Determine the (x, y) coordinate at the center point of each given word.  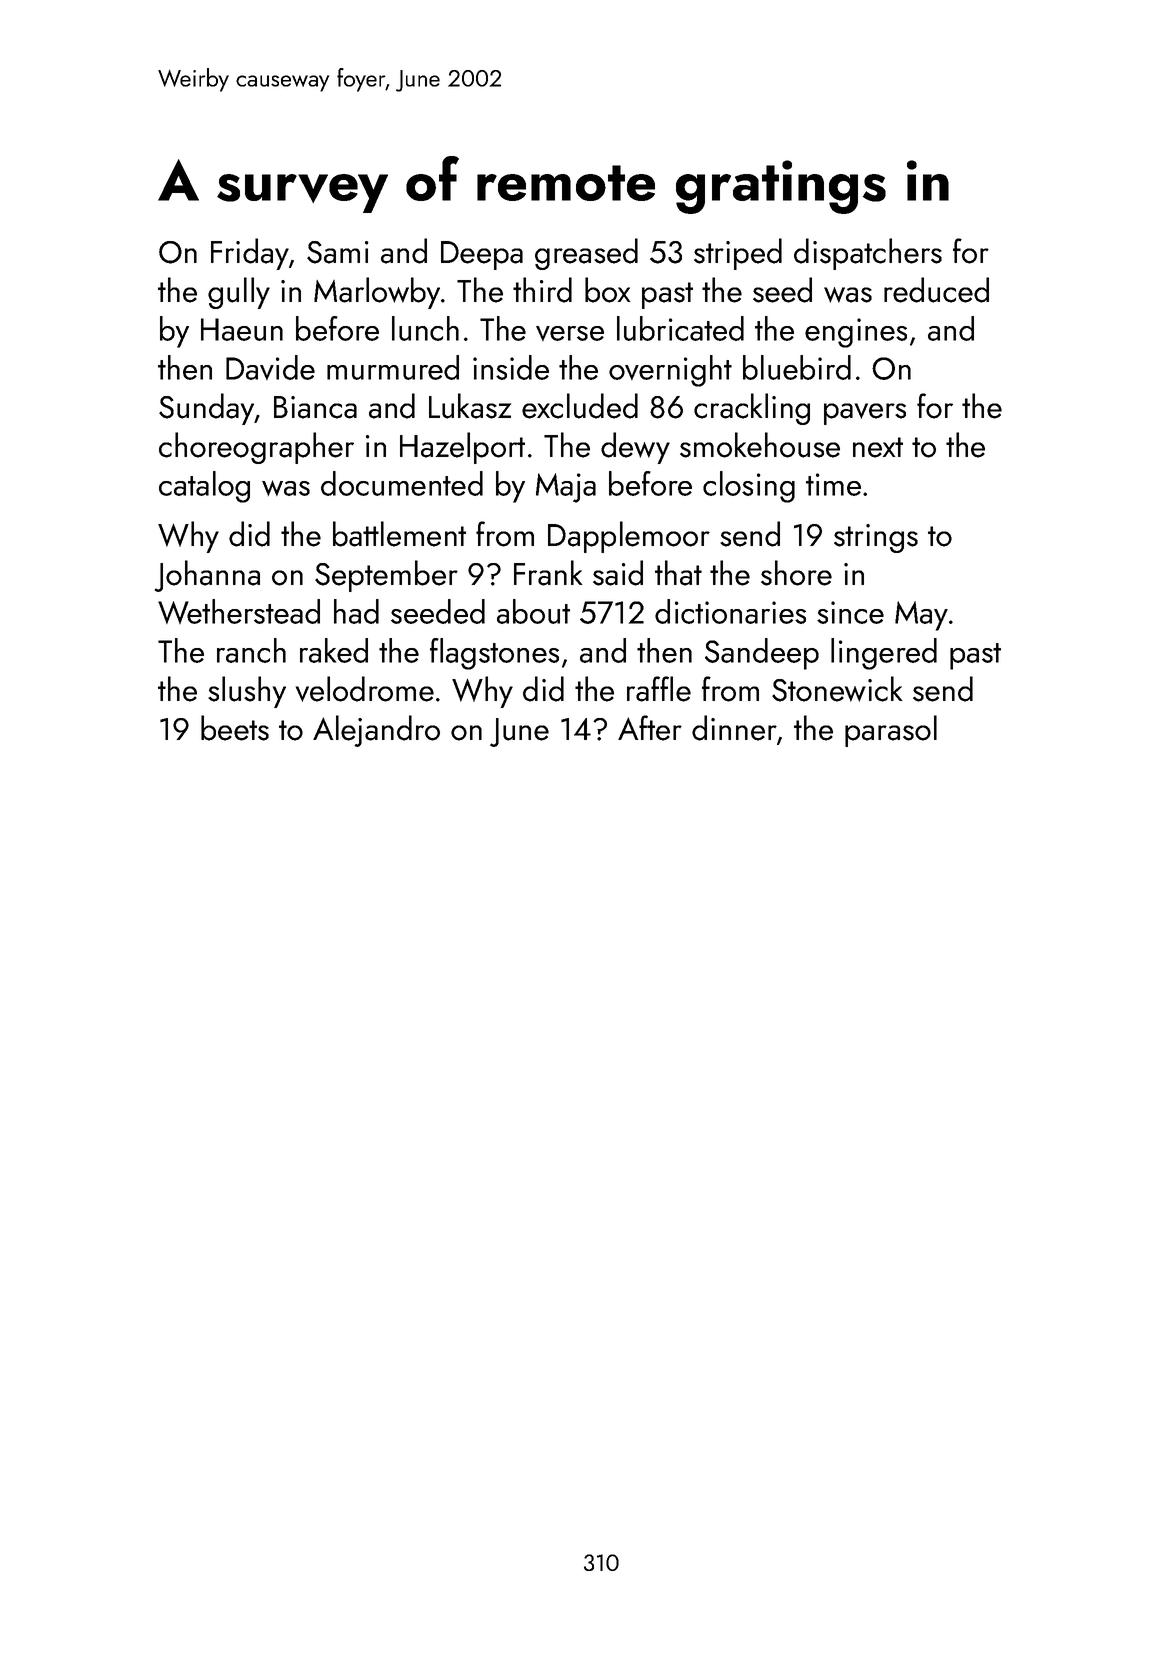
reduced (936, 290)
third (542, 290)
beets (235, 728)
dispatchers (868, 254)
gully (239, 293)
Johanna (207, 576)
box (607, 290)
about (533, 611)
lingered (884, 654)
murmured (393, 367)
